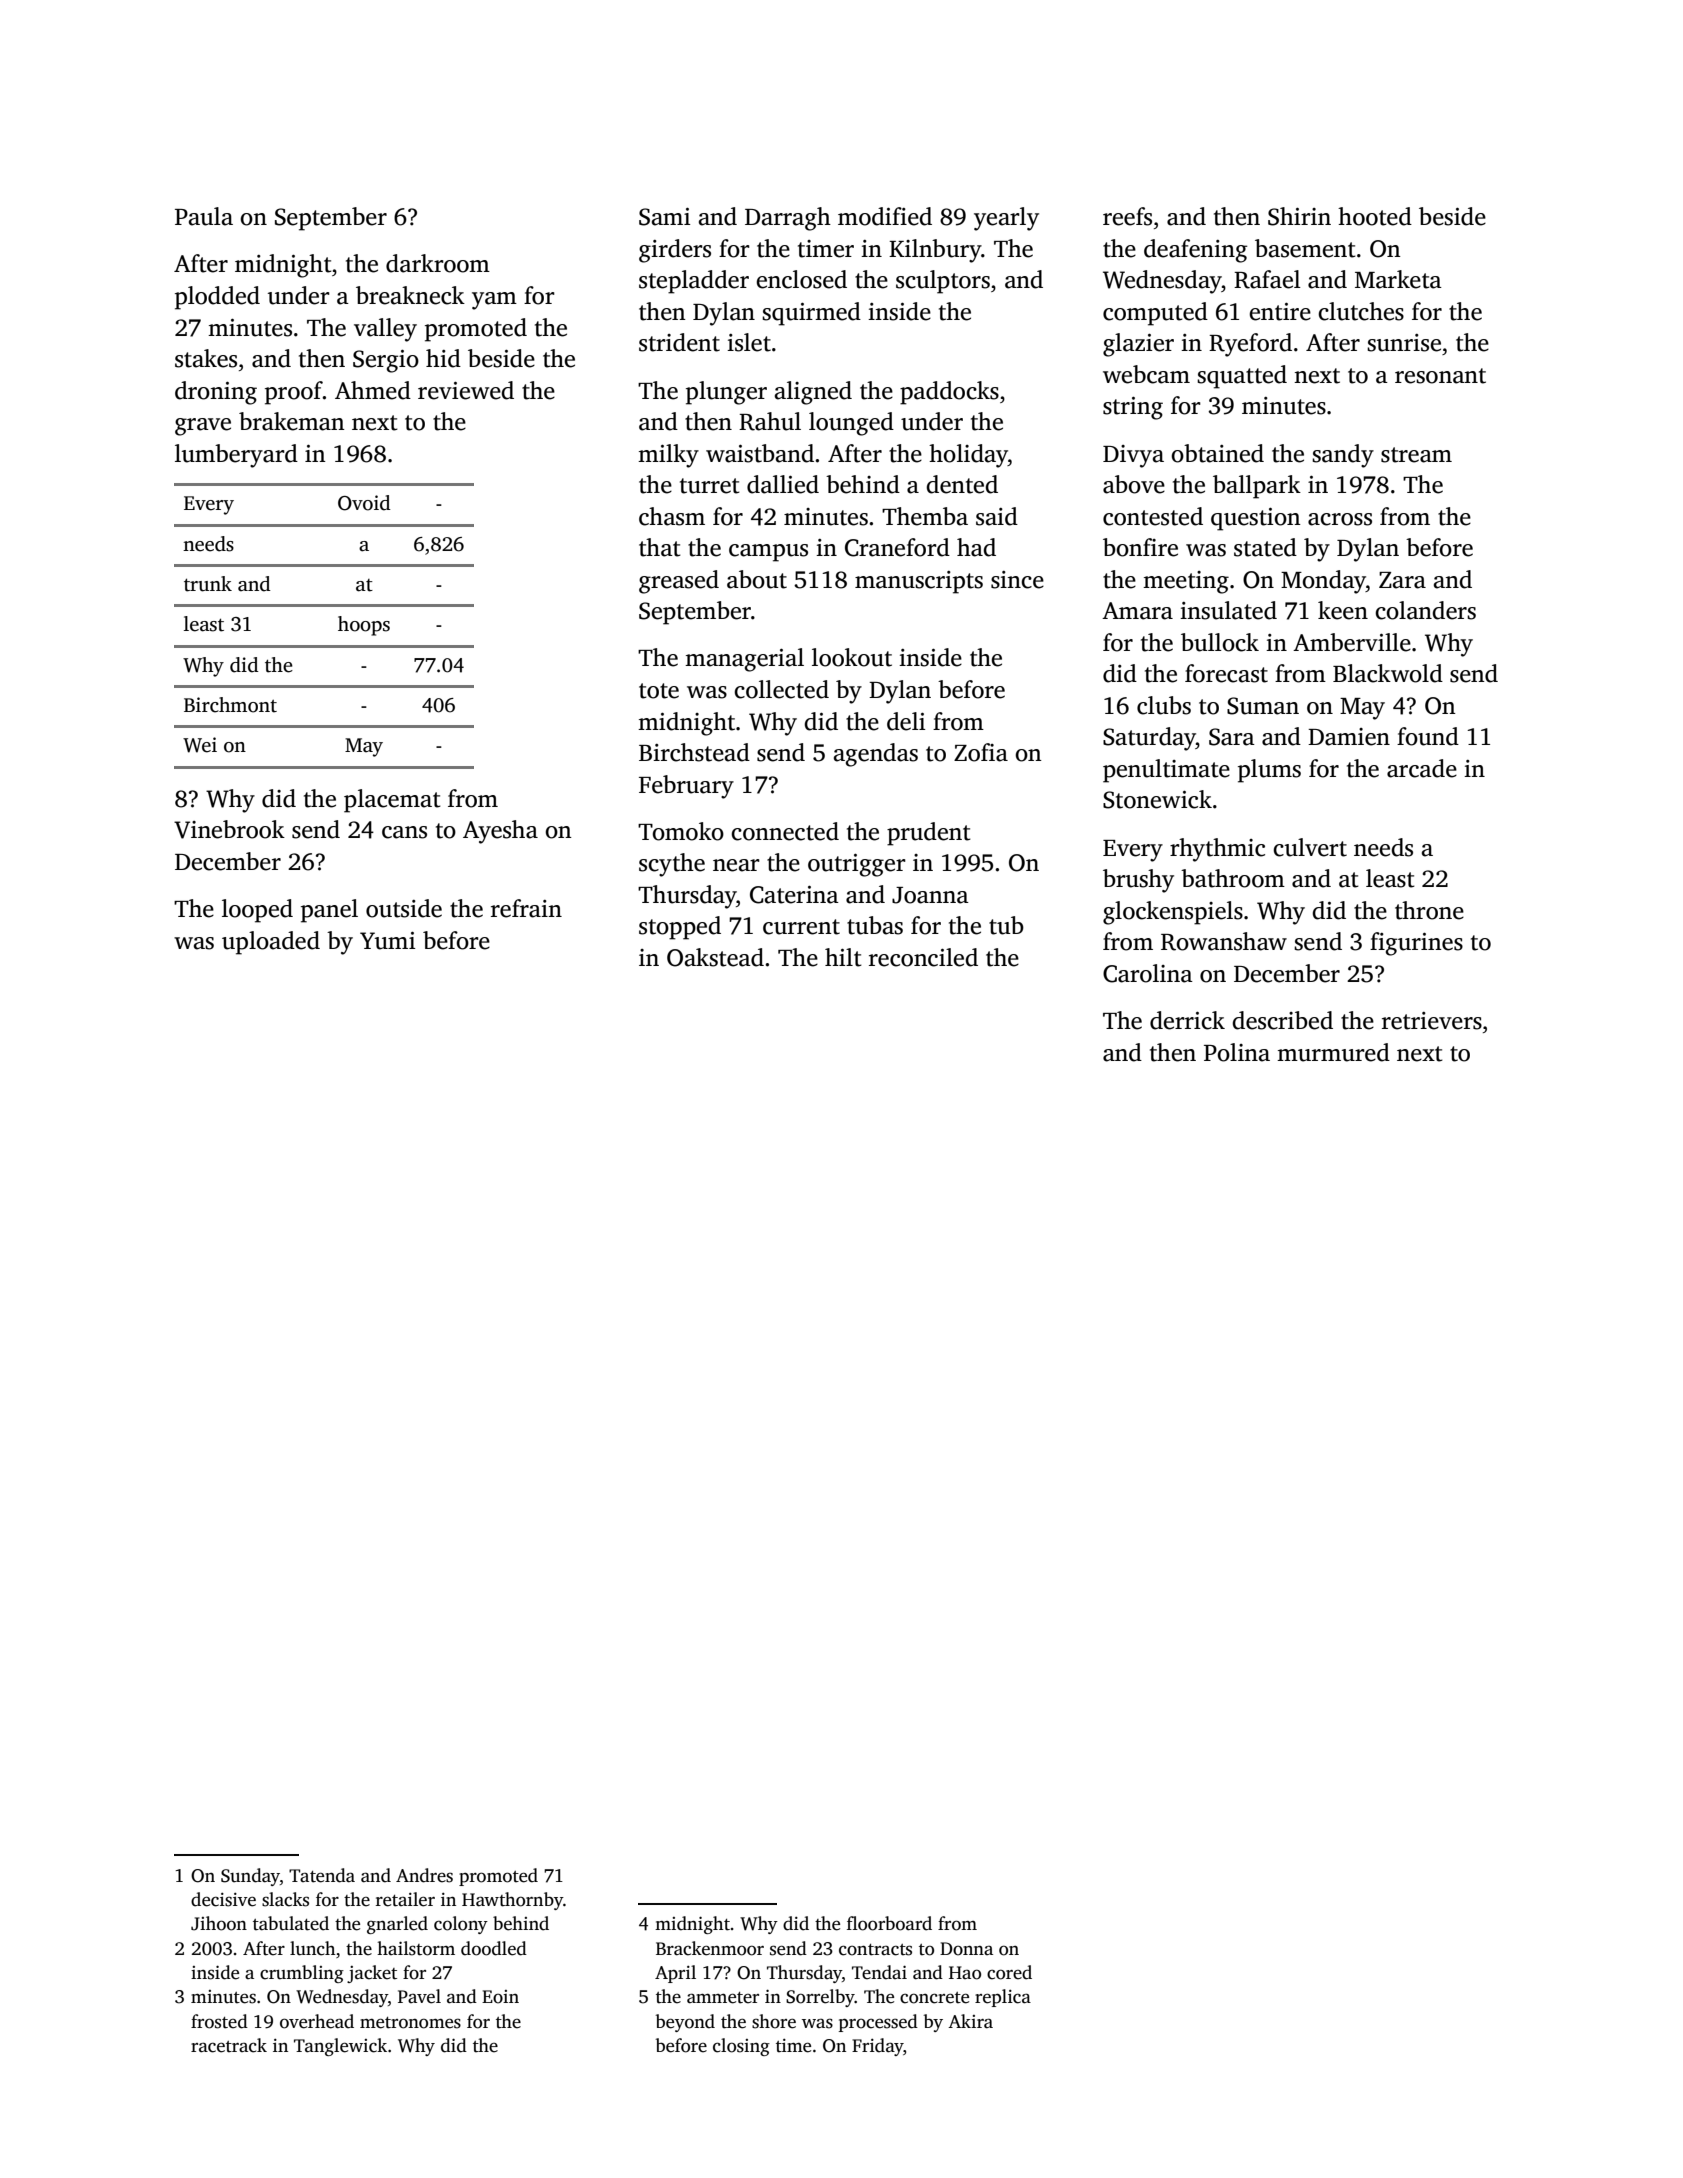  I want to click on reconciled, so click(923, 957).
